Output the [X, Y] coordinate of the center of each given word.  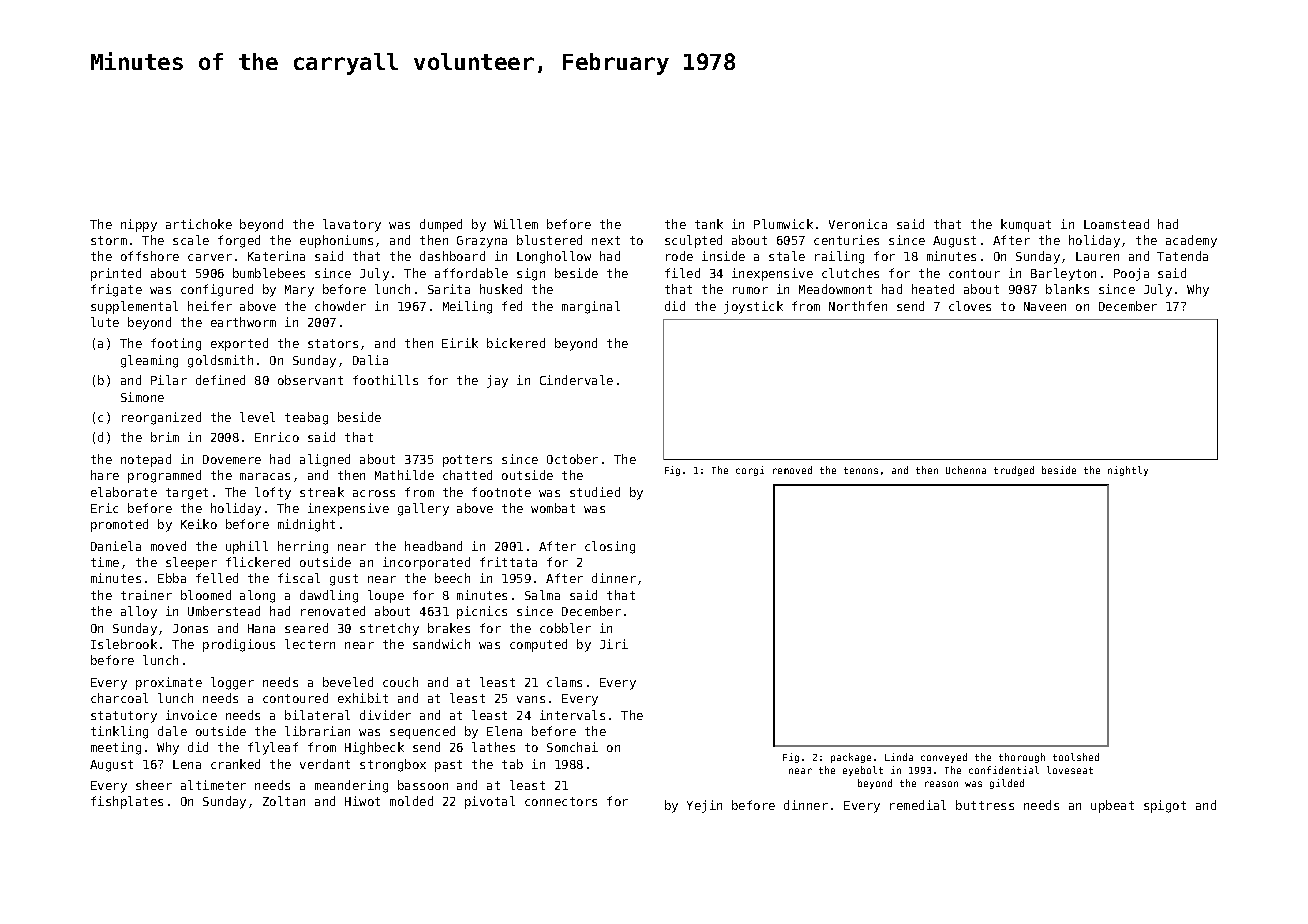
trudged [1014, 471]
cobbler [565, 628]
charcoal [119, 698]
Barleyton [1063, 274]
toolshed [1076, 757]
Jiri [614, 644]
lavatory [352, 225]
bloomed [206, 595]
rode [679, 256]
